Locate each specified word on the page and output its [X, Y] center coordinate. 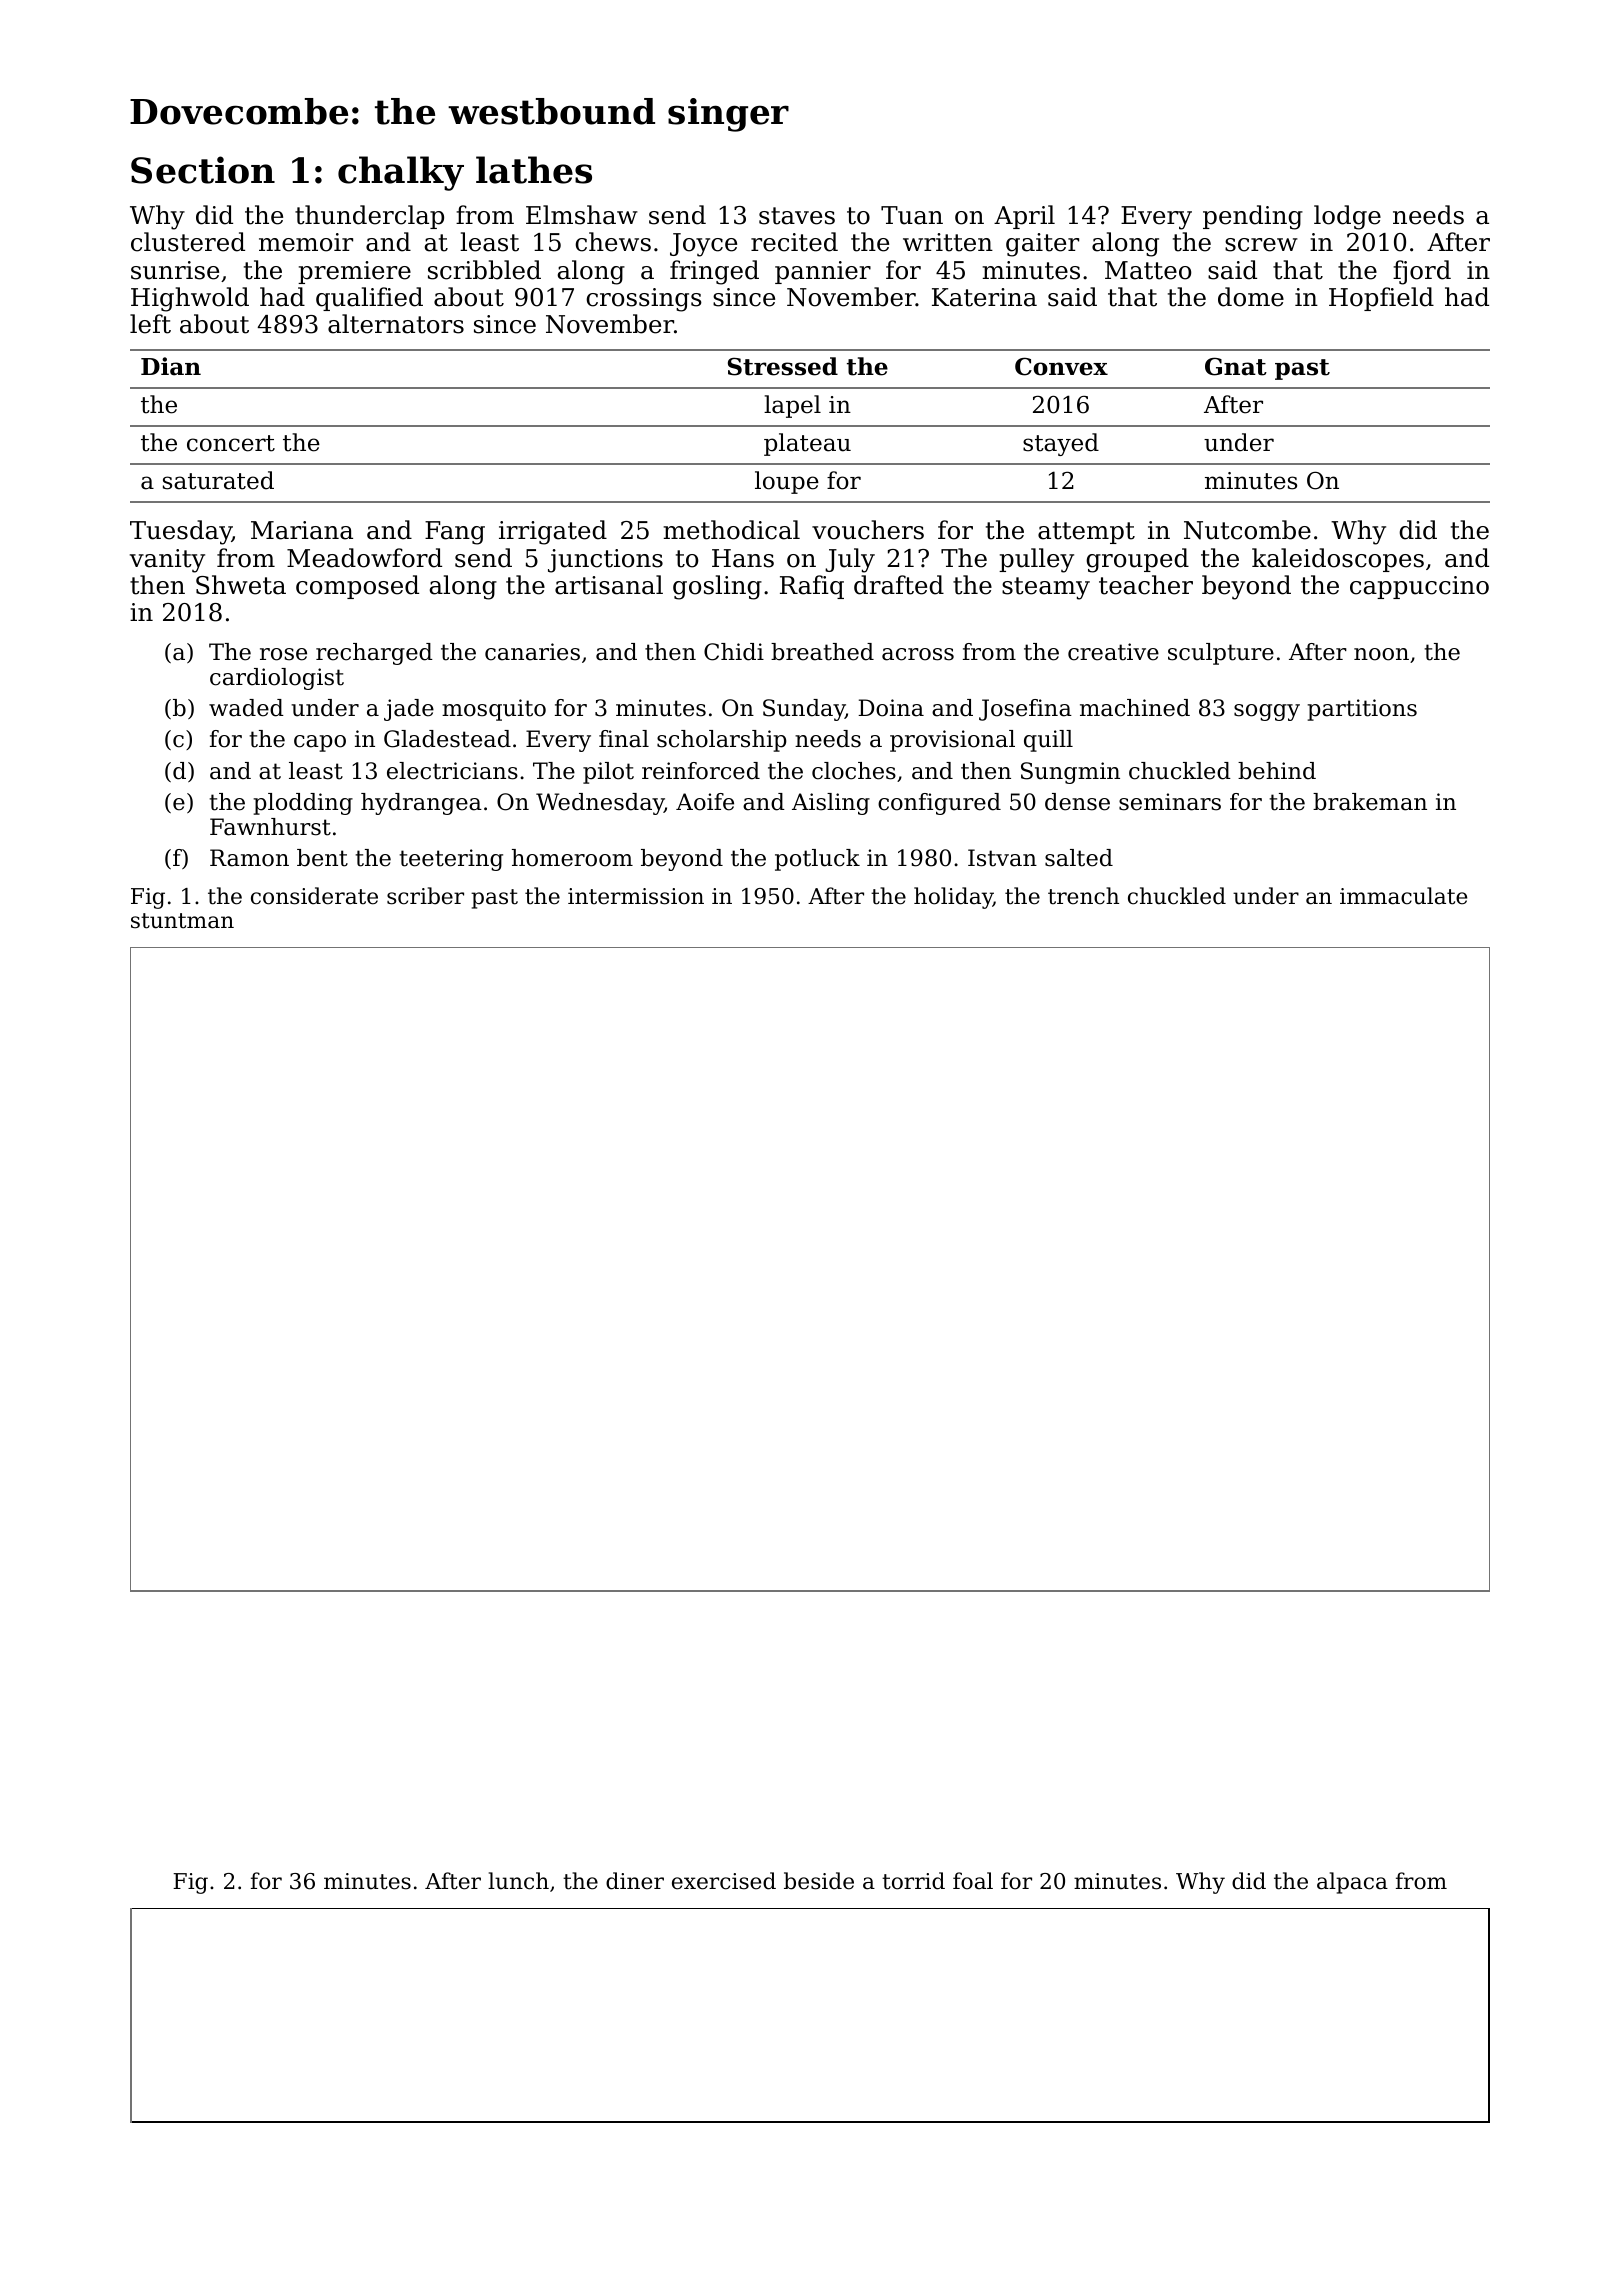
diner [635, 1881]
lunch [518, 1881]
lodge [1347, 217]
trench [1083, 896]
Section [203, 170]
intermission [636, 896]
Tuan [912, 215]
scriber [425, 896]
